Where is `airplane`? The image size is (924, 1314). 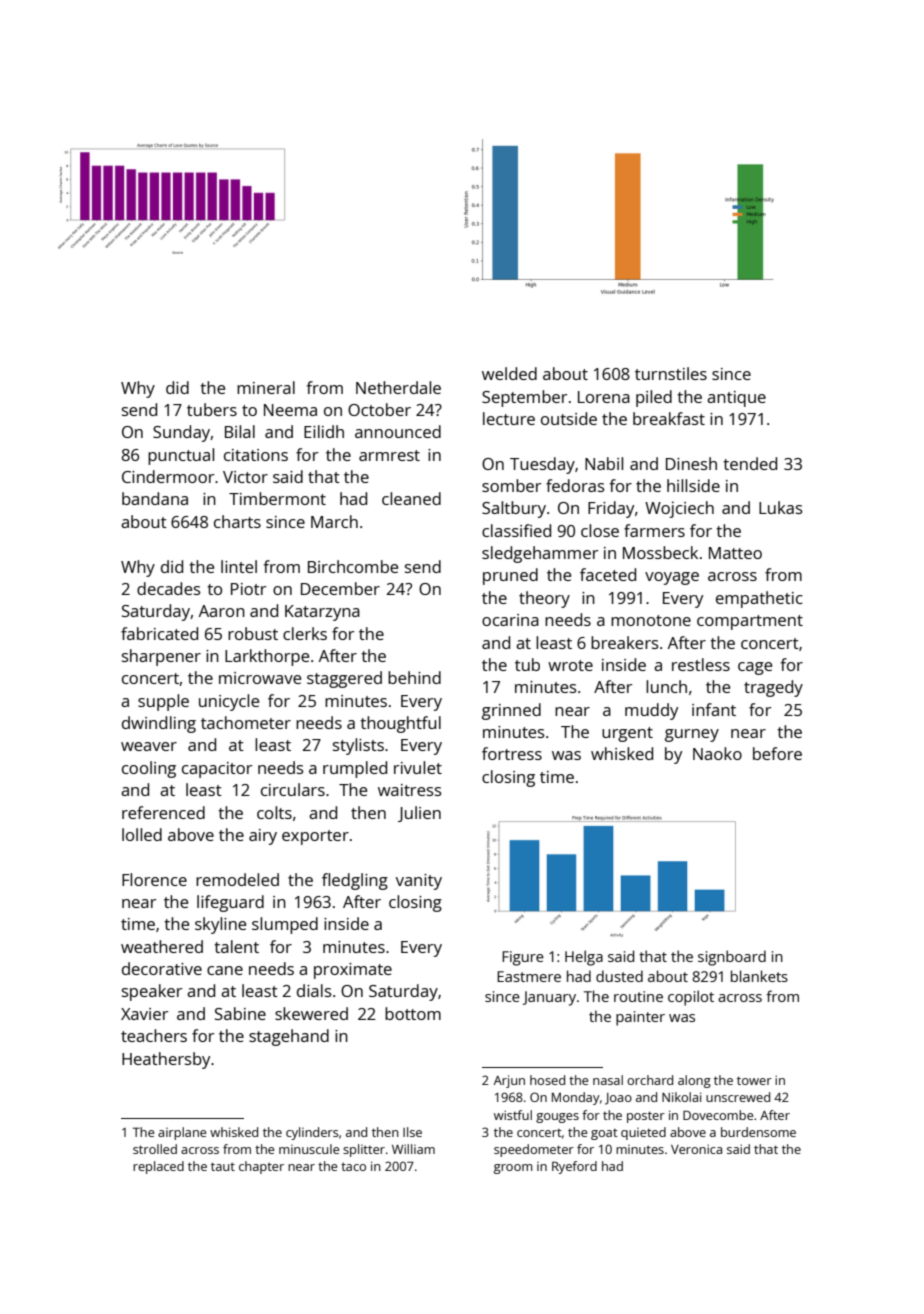 airplane is located at coordinates (182, 1133).
